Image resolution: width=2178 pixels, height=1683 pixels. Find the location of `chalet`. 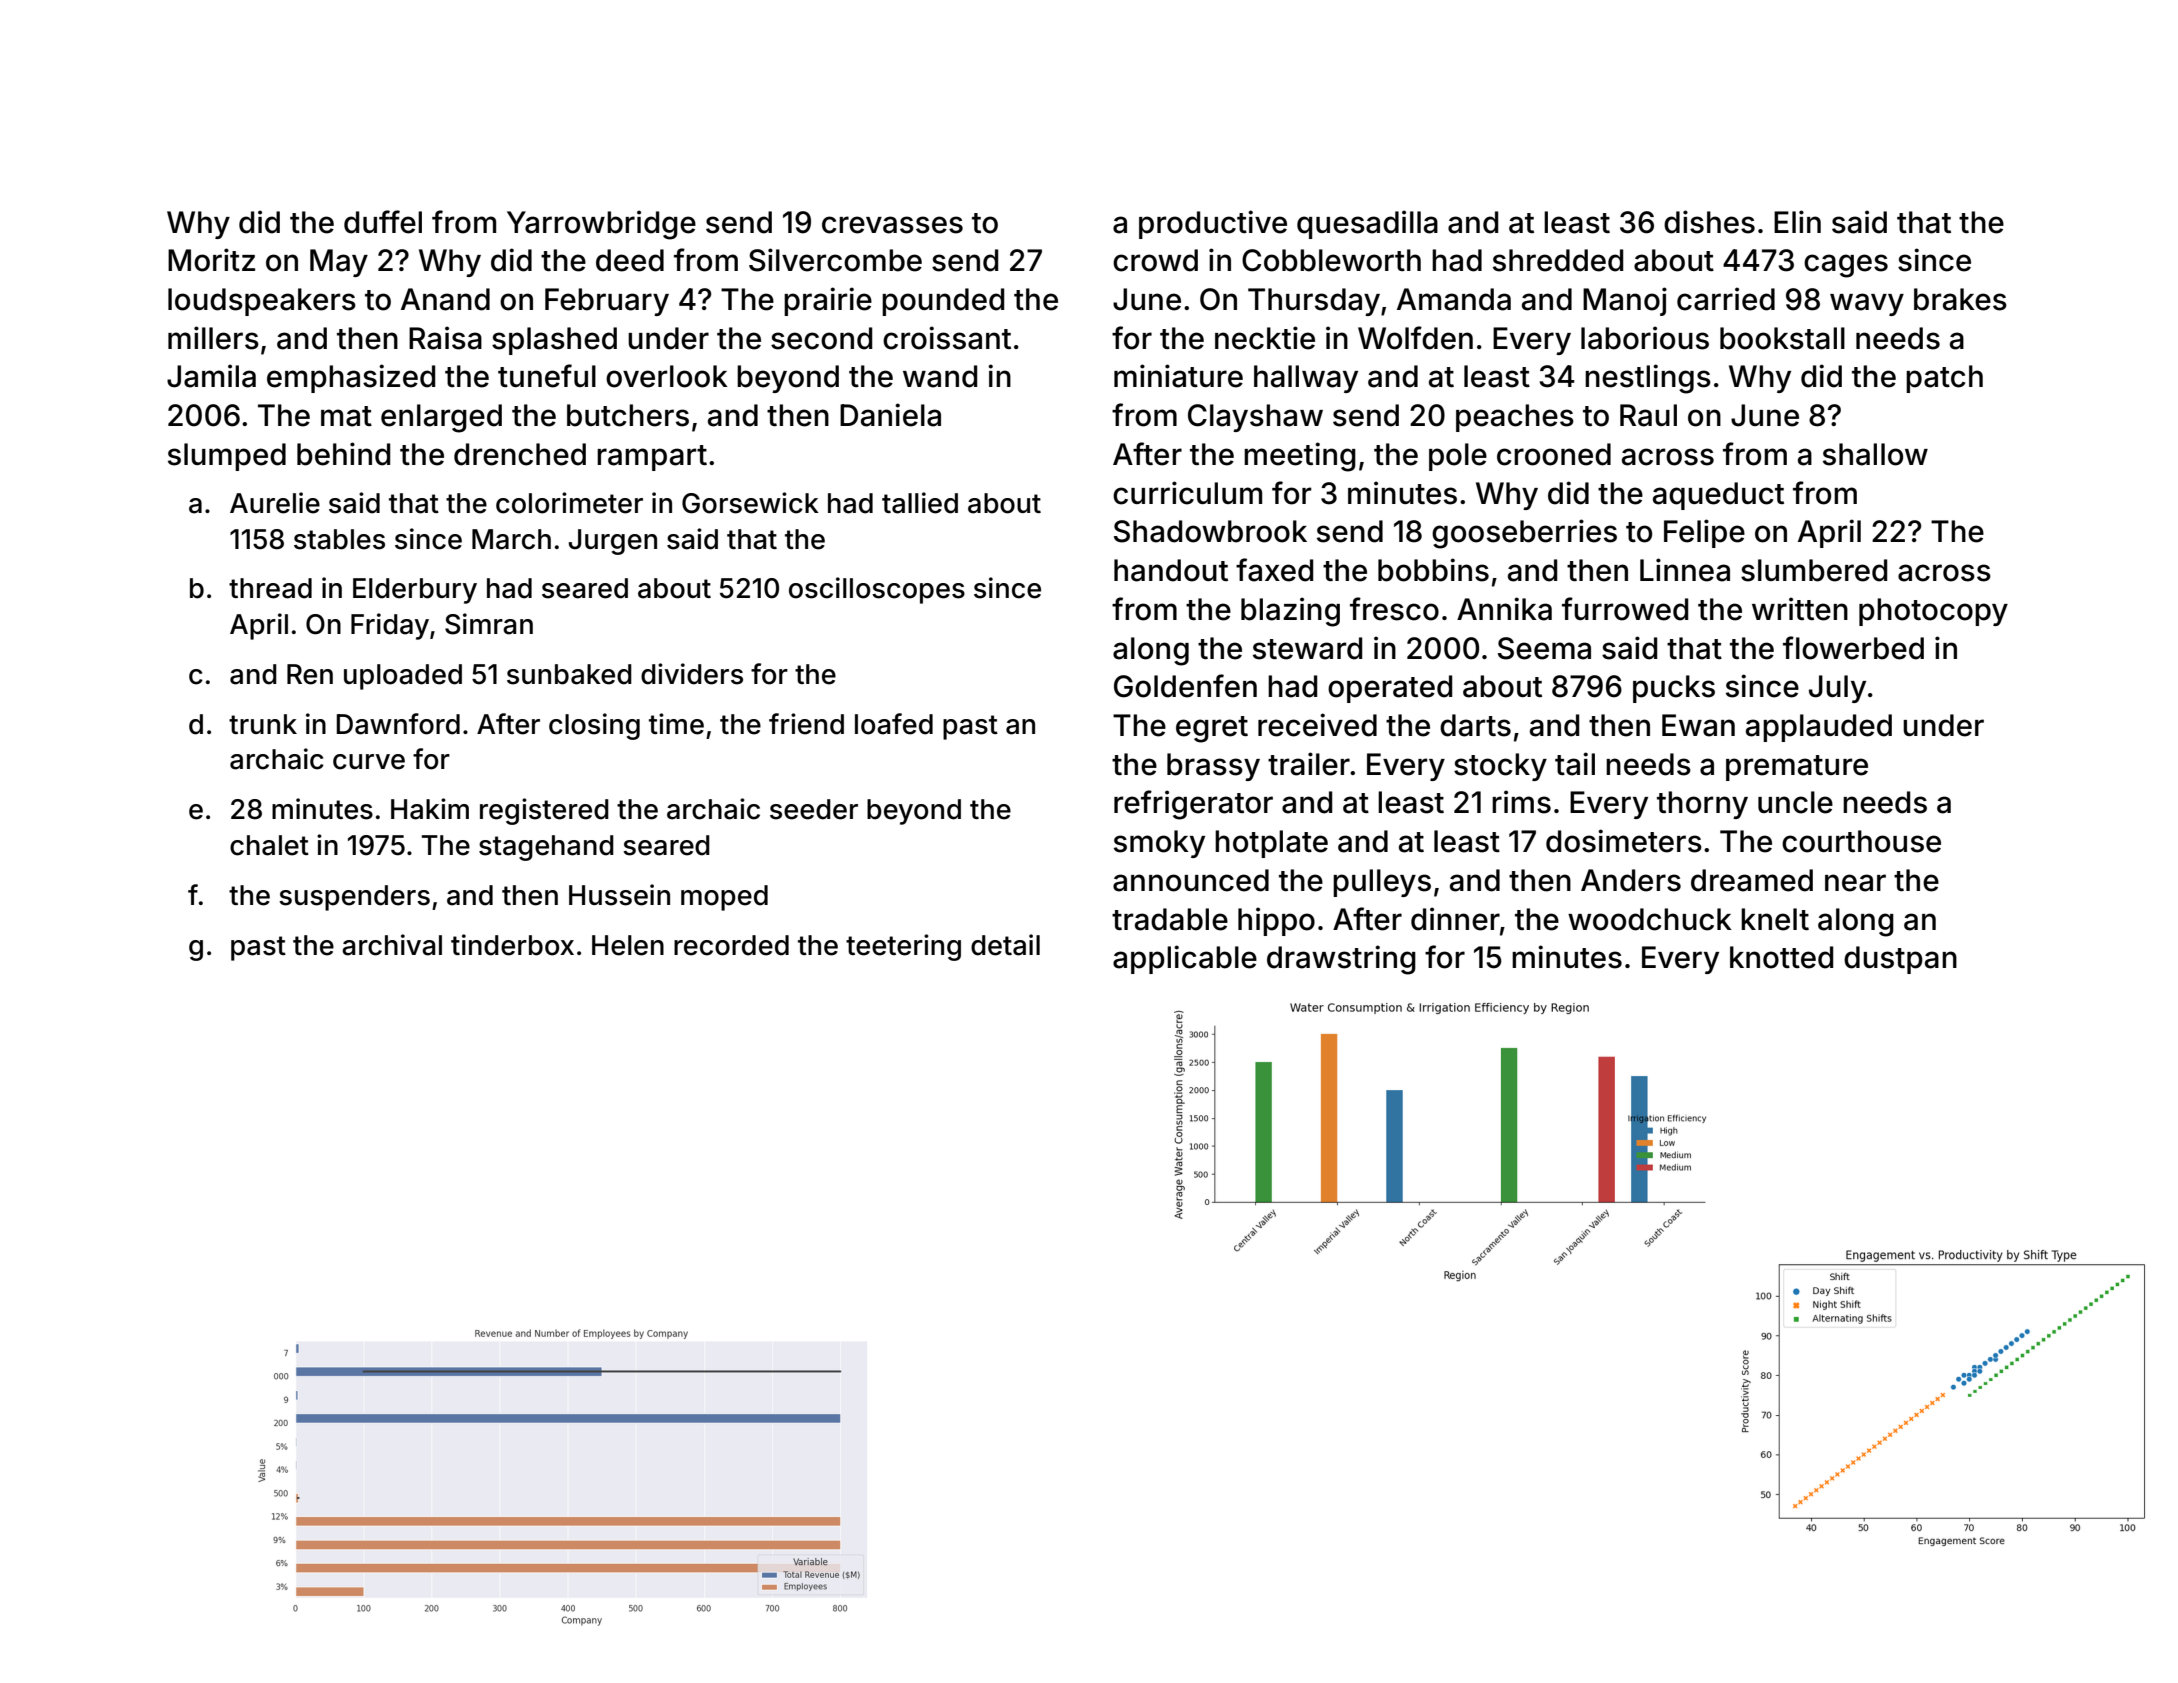

chalet is located at coordinates (269, 845).
